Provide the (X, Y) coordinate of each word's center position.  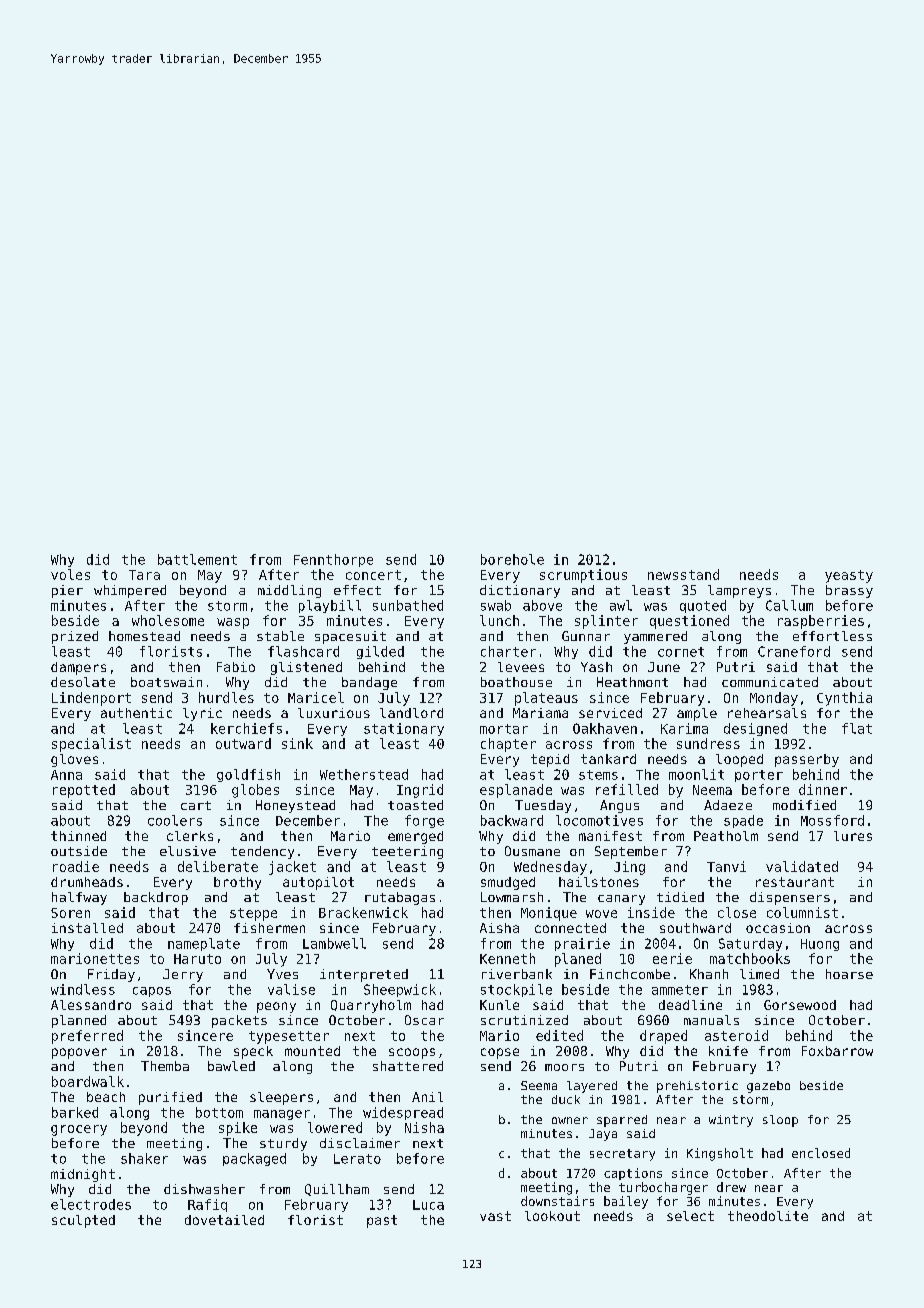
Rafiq (207, 1205)
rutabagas (400, 898)
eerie (672, 958)
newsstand (683, 574)
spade (743, 821)
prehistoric (697, 1087)
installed (87, 928)
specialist (91, 745)
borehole (512, 559)
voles (70, 574)
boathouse (516, 682)
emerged (415, 837)
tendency (262, 852)
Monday (774, 699)
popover (79, 1053)
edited (559, 1035)
